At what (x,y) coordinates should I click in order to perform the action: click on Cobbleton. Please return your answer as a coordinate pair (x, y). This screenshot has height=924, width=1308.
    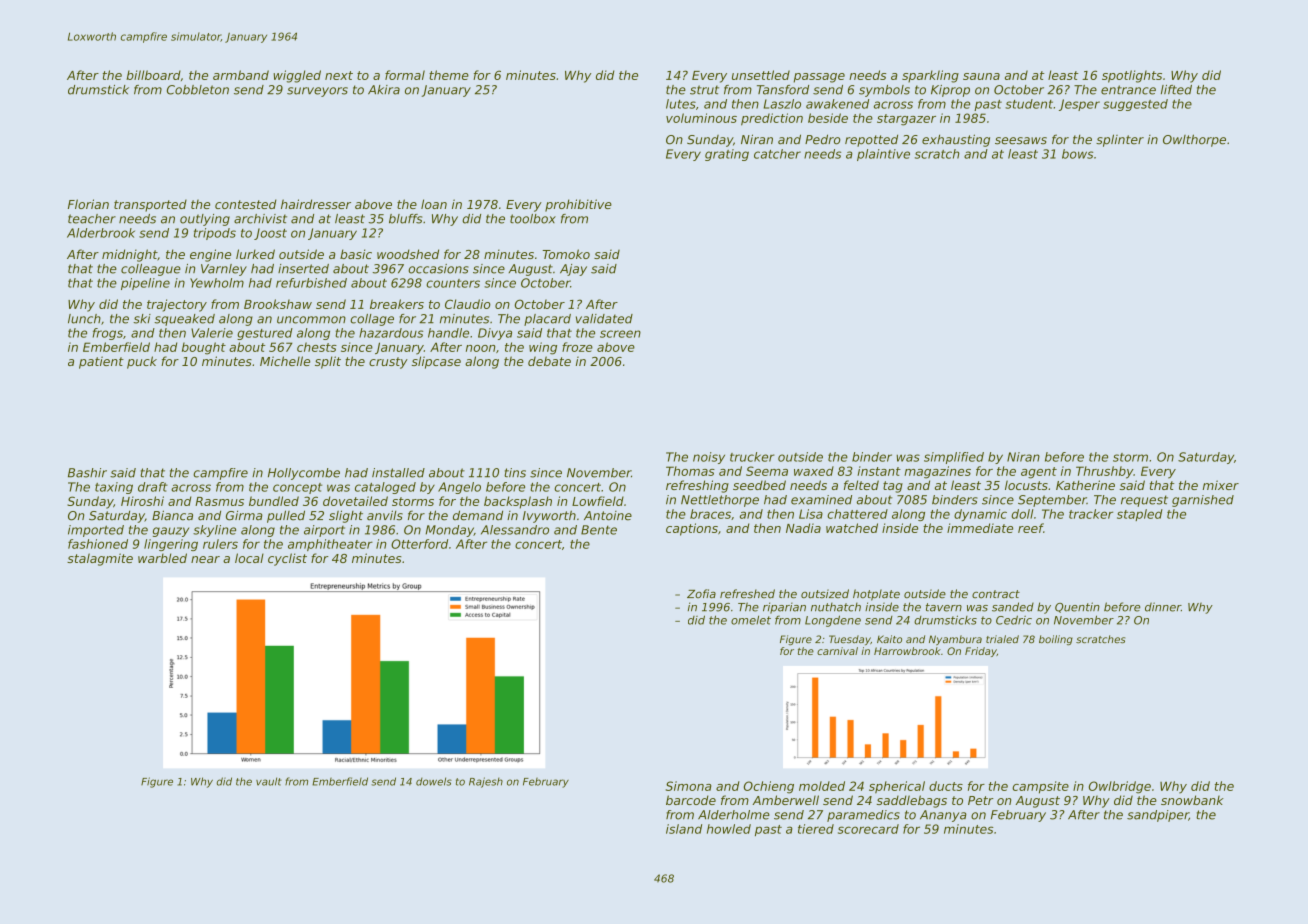
    Looking at the image, I should click on (198, 90).
